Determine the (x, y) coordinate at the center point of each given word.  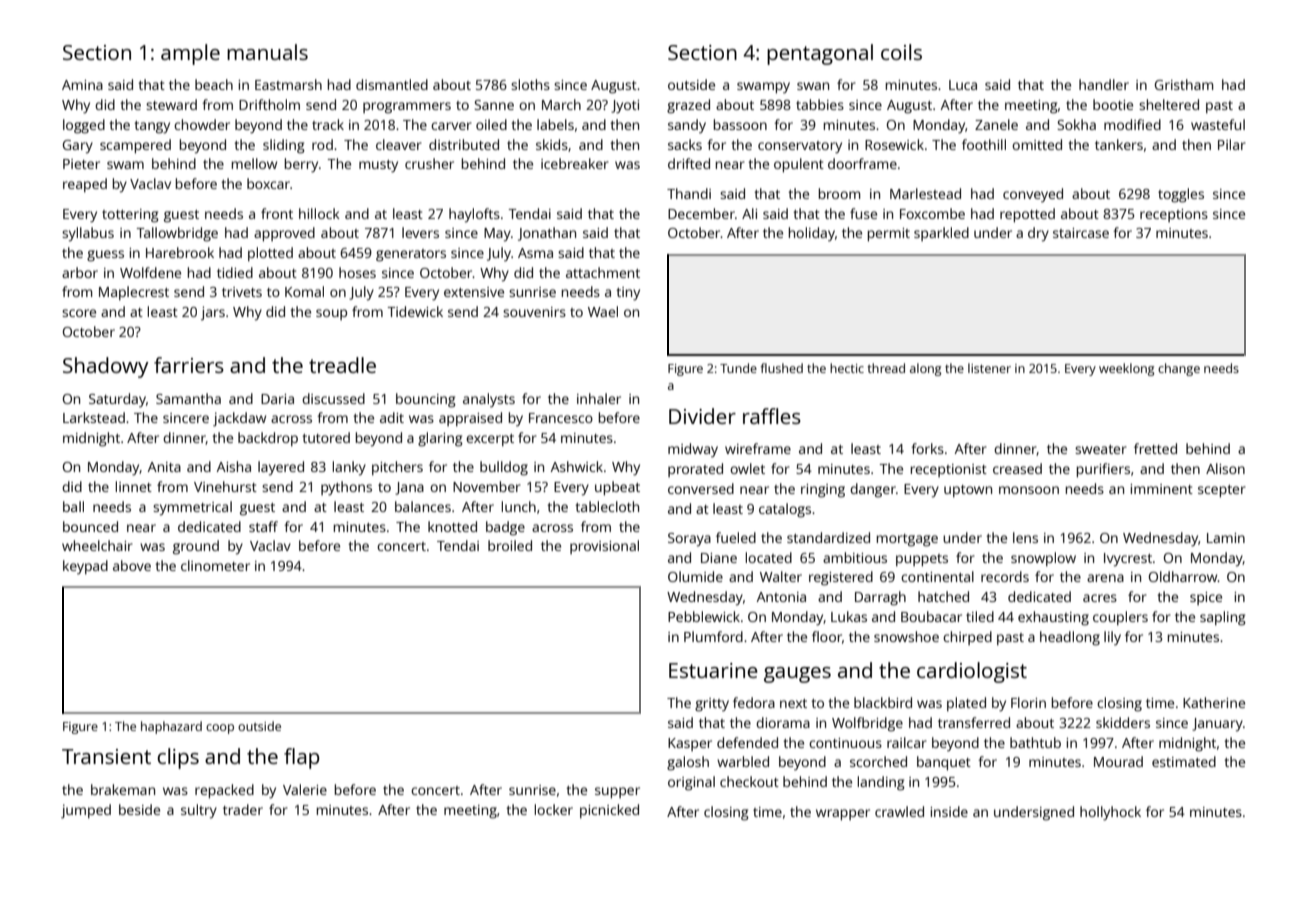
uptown (968, 491)
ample (190, 54)
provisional (604, 547)
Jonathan (547, 234)
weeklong (1126, 369)
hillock (319, 213)
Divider (702, 416)
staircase (1081, 233)
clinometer (215, 565)
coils (901, 52)
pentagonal (820, 54)
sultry (199, 811)
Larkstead (94, 417)
